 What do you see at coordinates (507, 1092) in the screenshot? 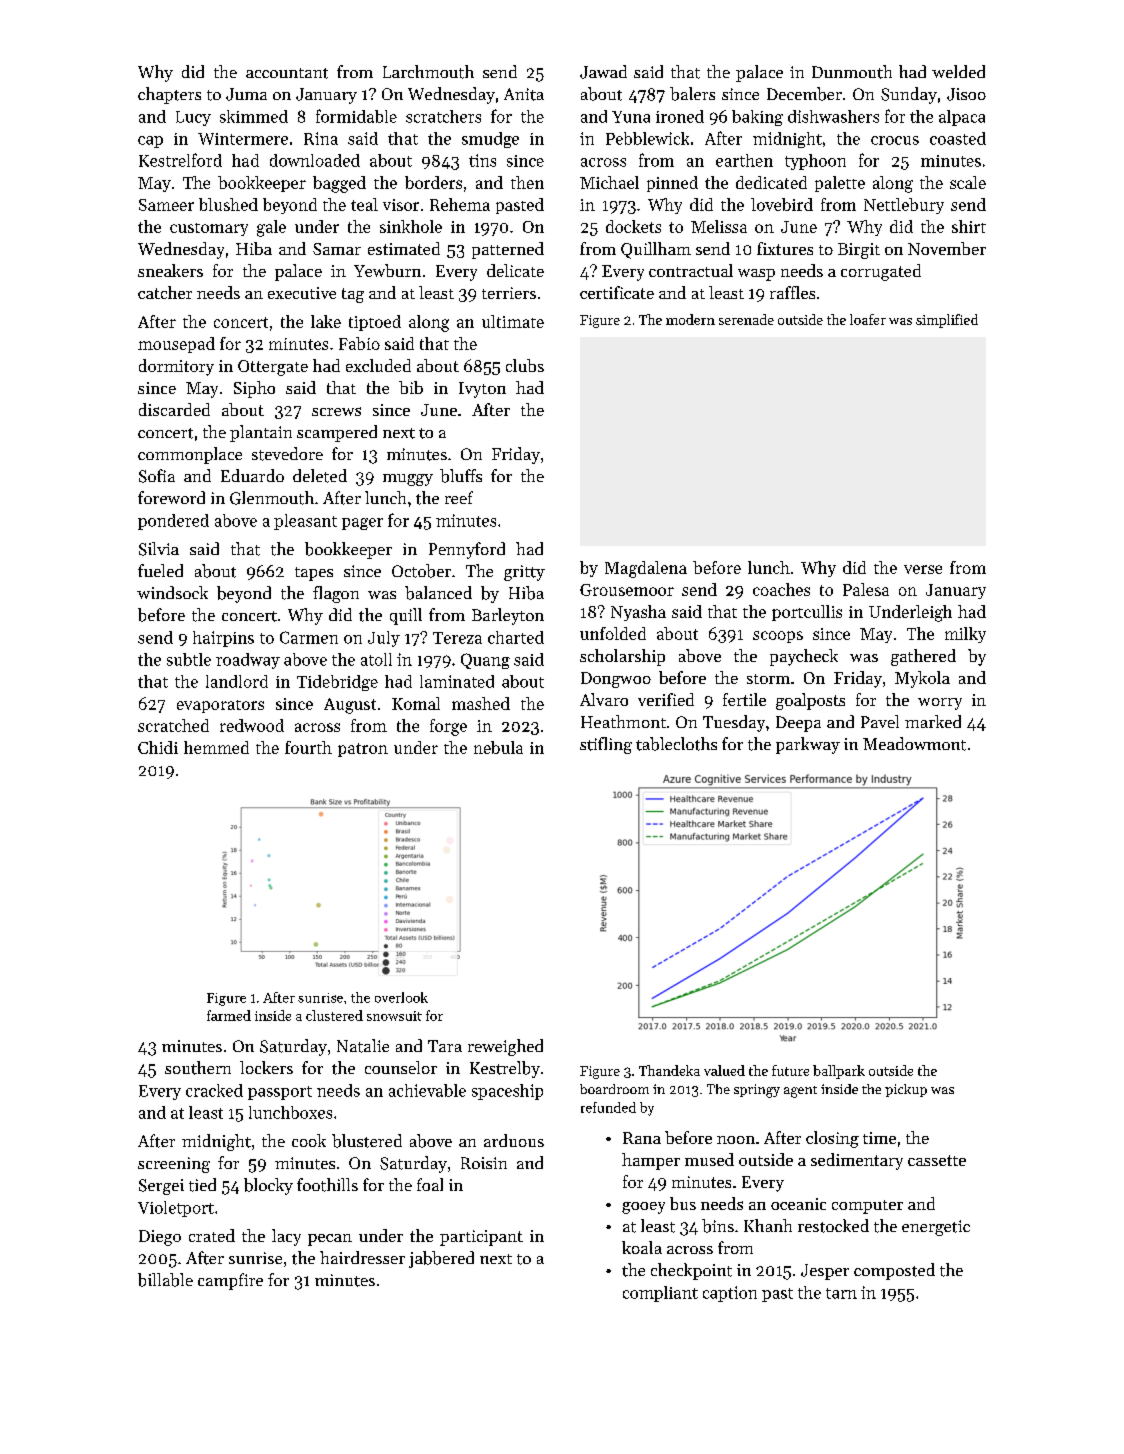
I see `spaceship` at bounding box center [507, 1092].
